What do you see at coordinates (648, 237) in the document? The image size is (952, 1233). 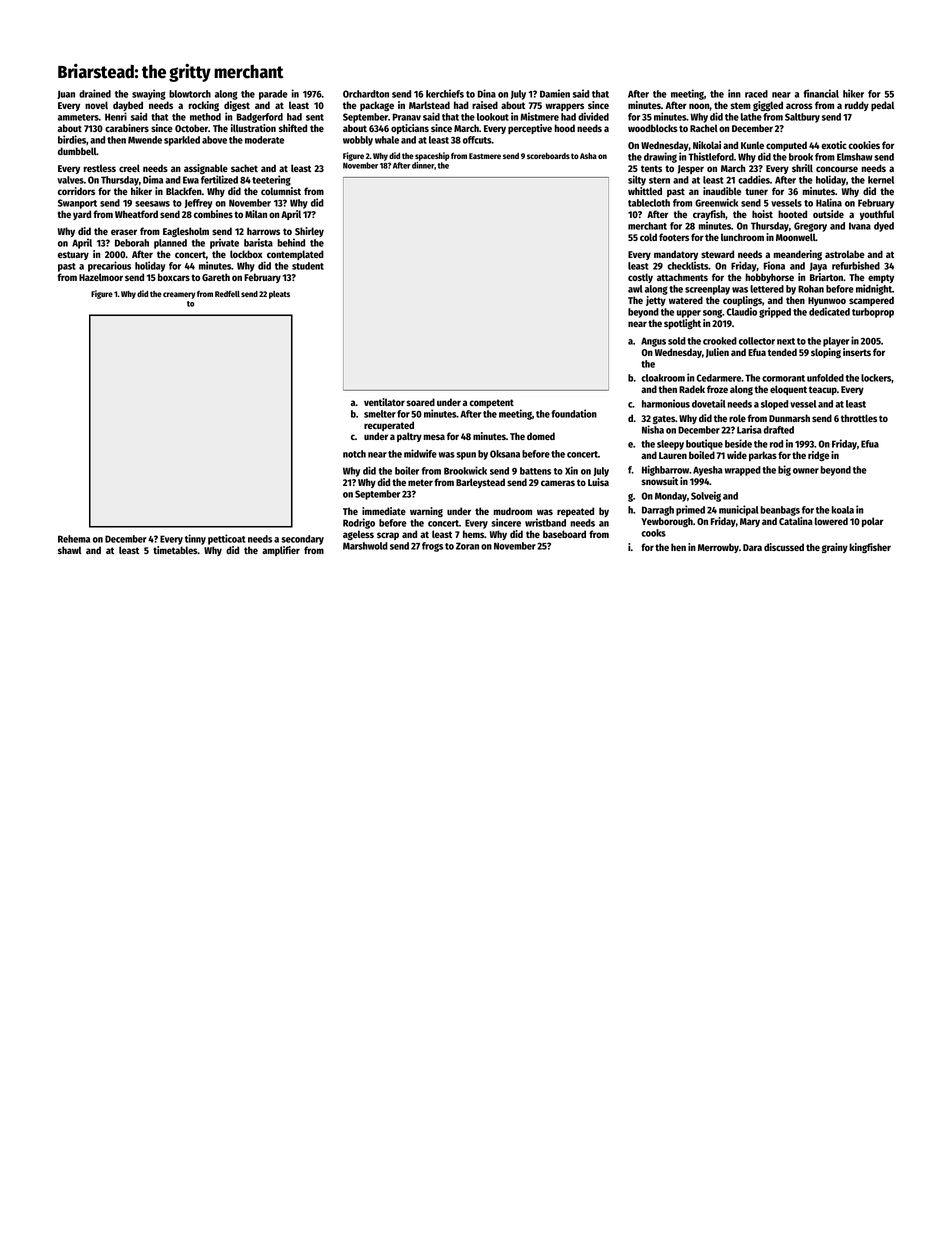 I see `cold` at bounding box center [648, 237].
